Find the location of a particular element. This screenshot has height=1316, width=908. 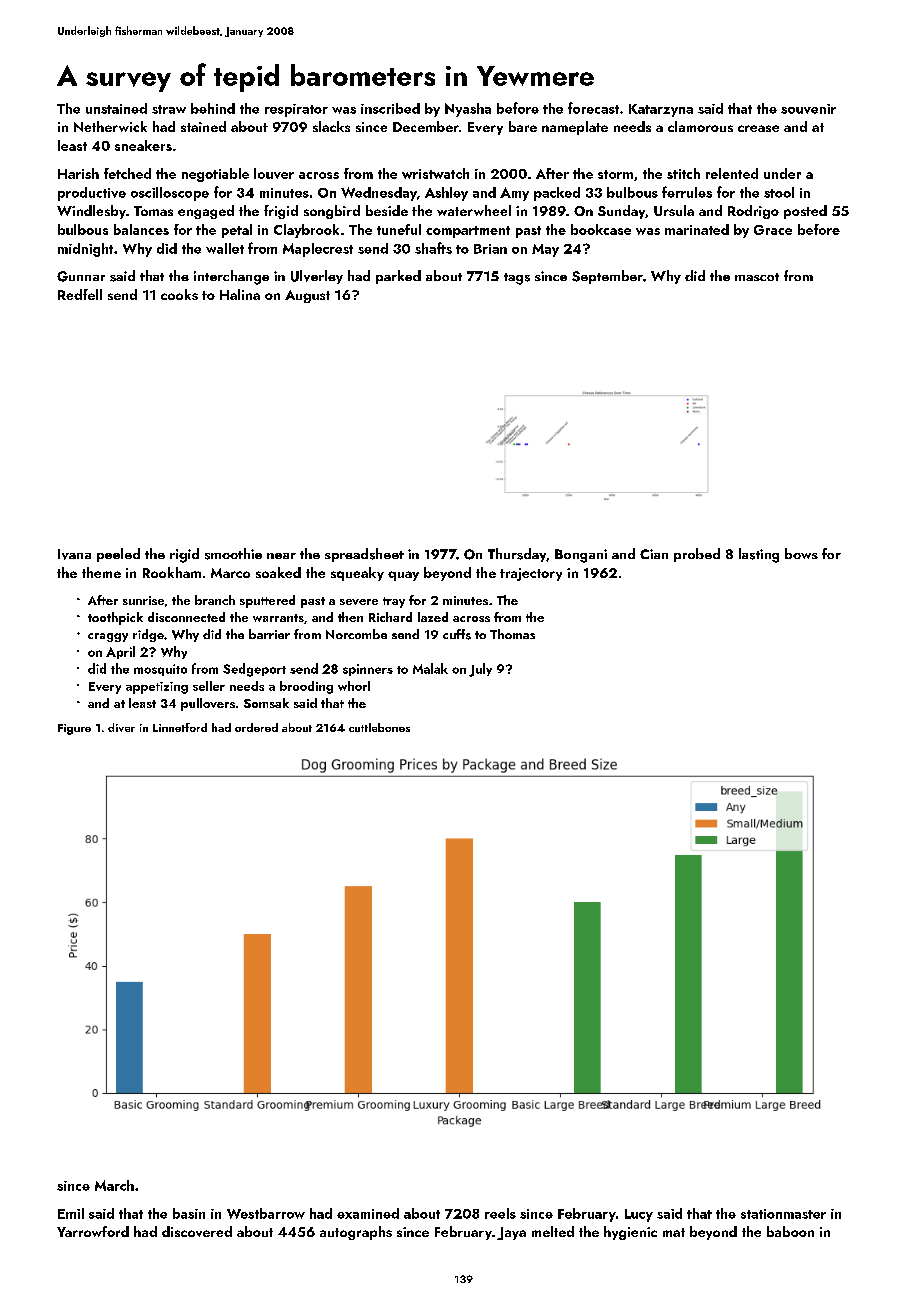

negotiable is located at coordinates (215, 175).
